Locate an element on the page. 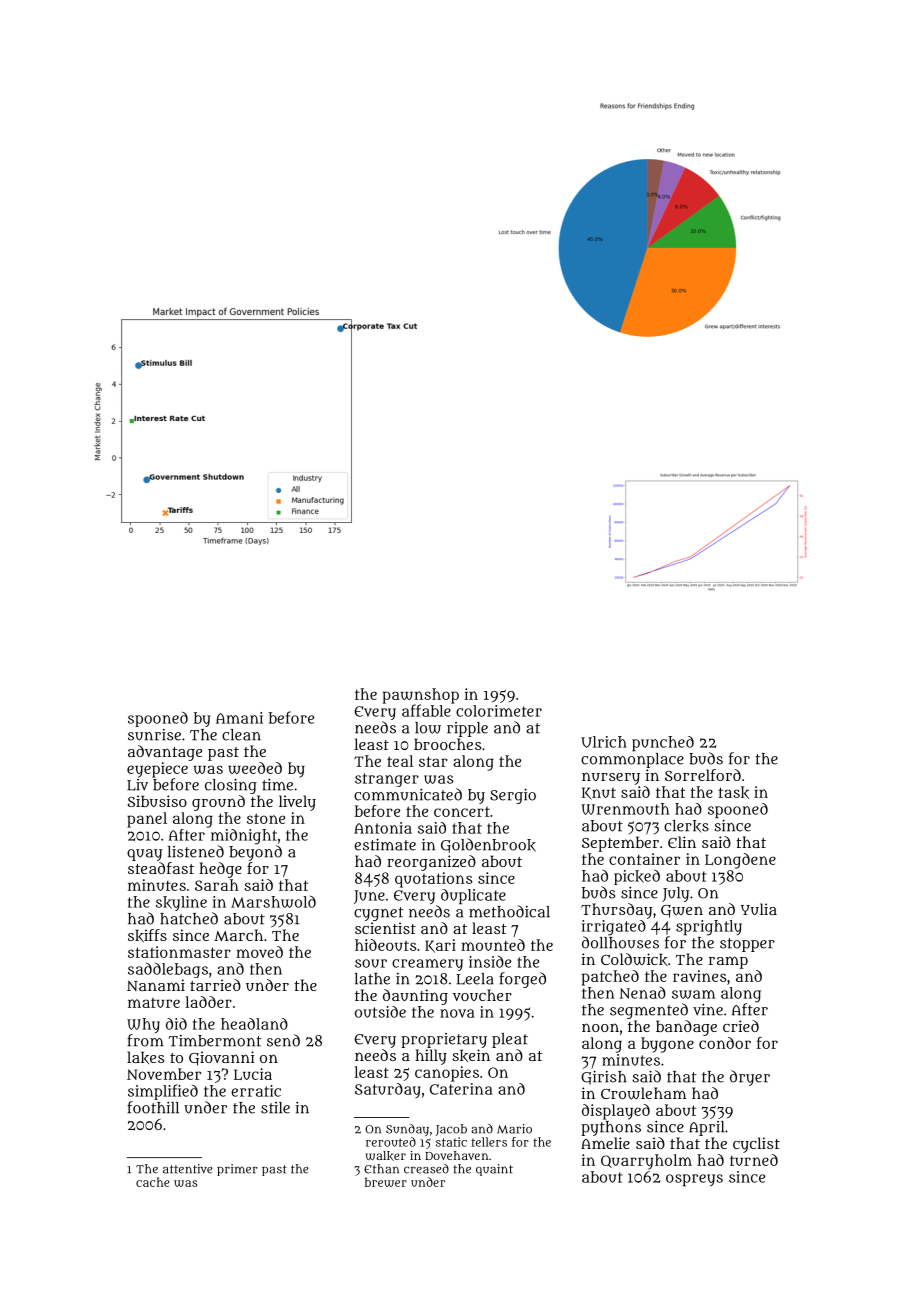 This page has height=1316, width=908. Ethan is located at coordinates (381, 1169).
